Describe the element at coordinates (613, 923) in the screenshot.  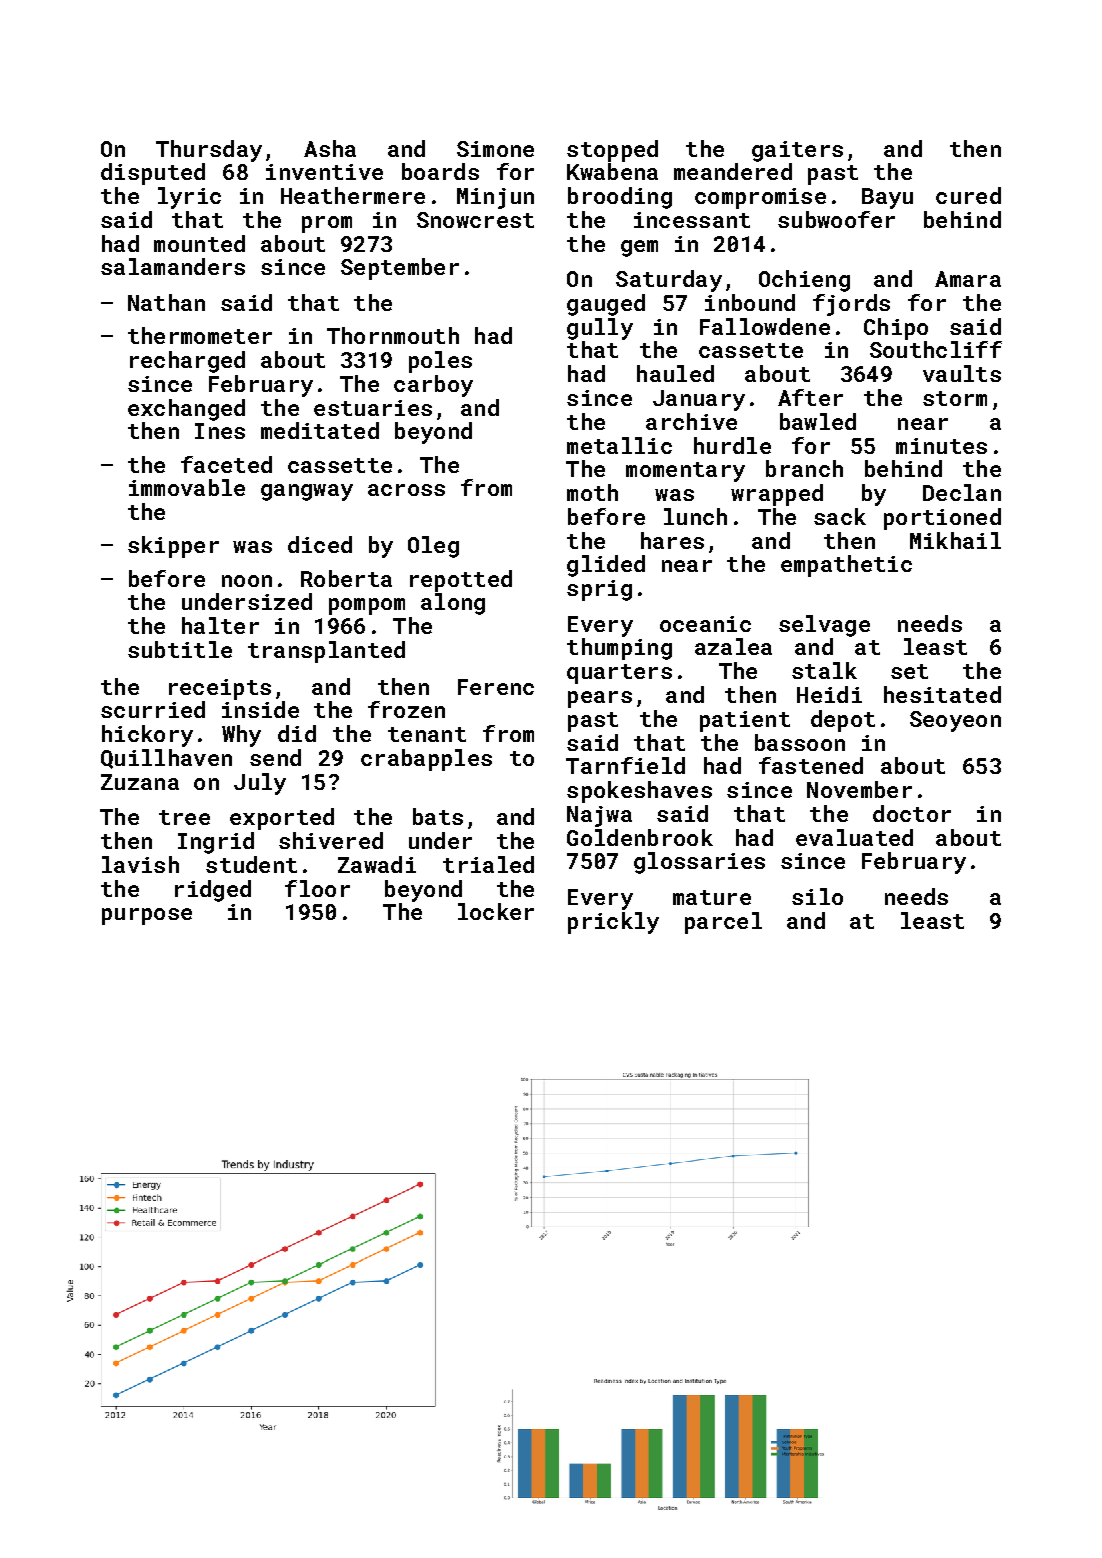
I see `prickly` at that location.
